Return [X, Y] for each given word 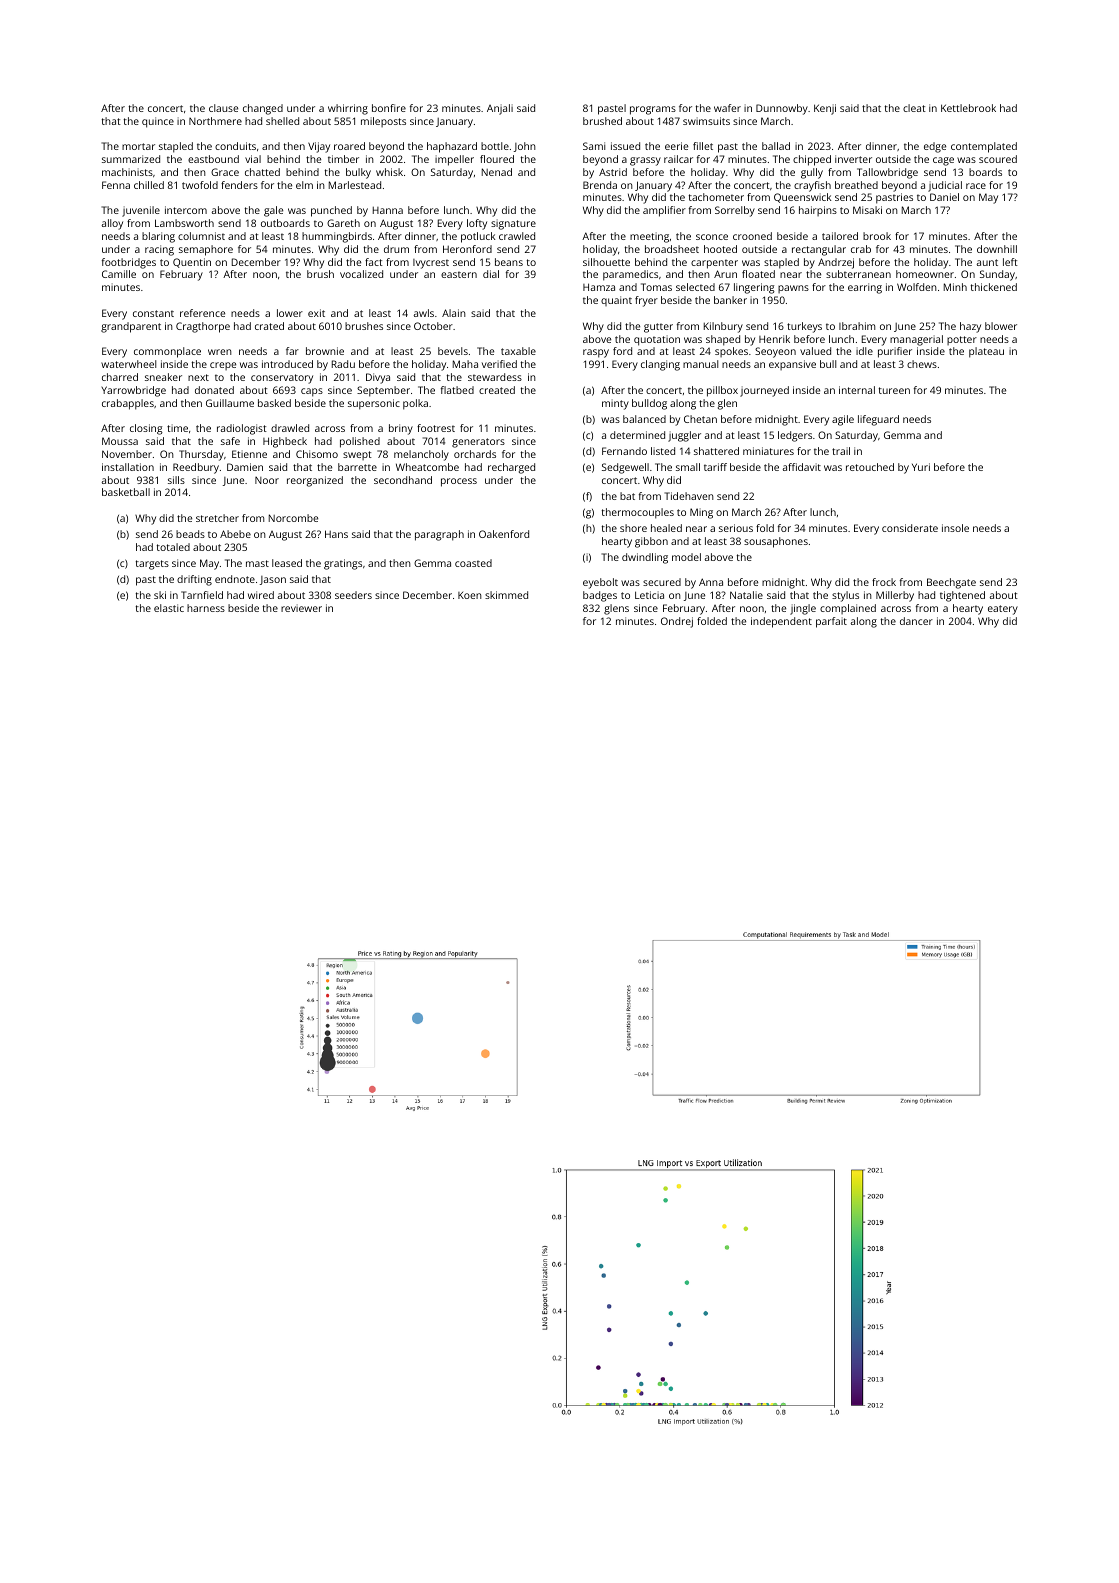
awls [424, 313]
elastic [169, 608]
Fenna [116, 185]
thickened [994, 287]
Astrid [613, 172]
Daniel [944, 197]
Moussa [120, 441]
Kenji [825, 109]
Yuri [921, 467]
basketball [126, 492]
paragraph [439, 535]
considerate [910, 528]
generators [478, 443]
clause [223, 108]
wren [220, 352]
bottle [495, 146]
